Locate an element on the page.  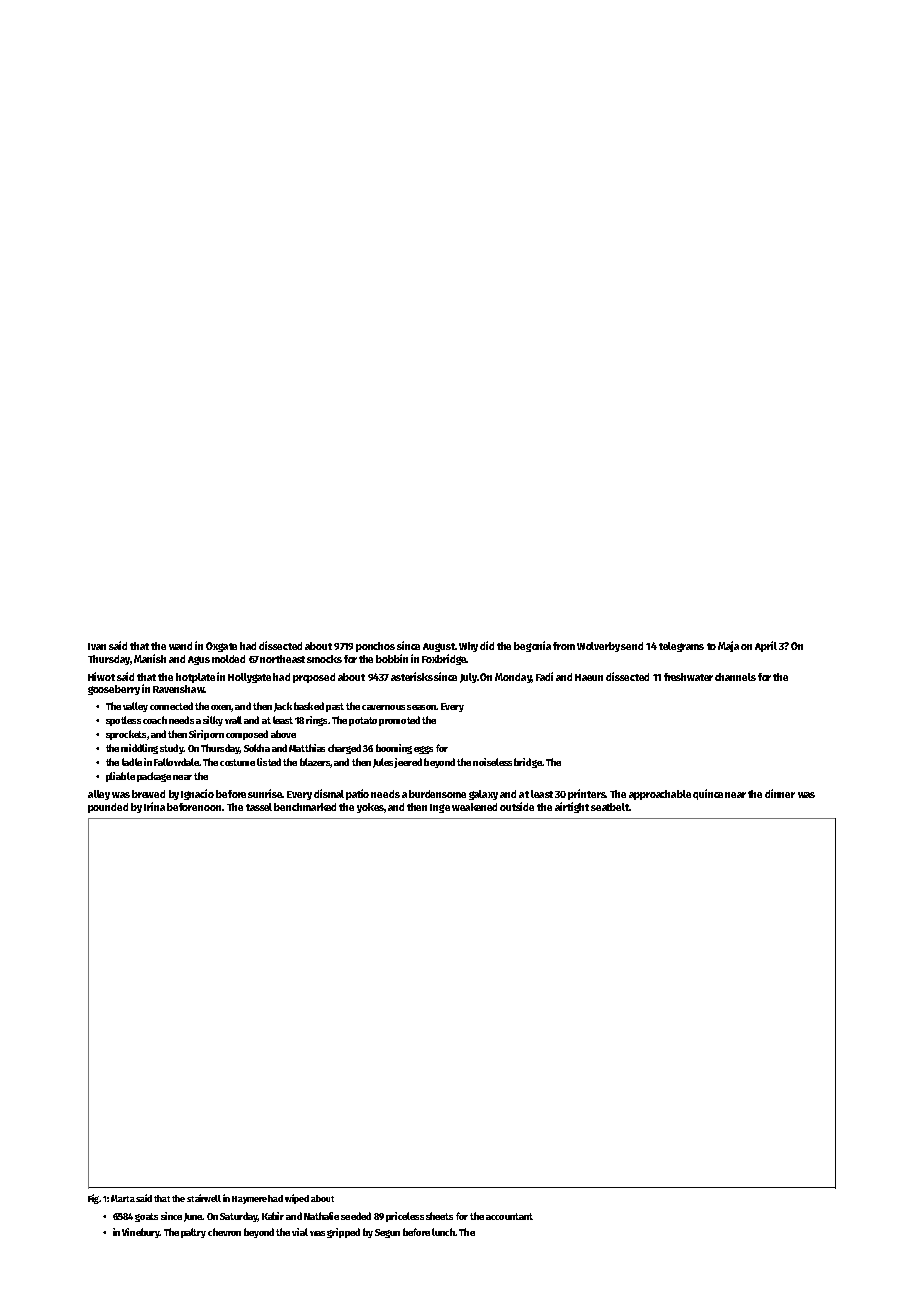
seatbelt is located at coordinates (610, 807).
